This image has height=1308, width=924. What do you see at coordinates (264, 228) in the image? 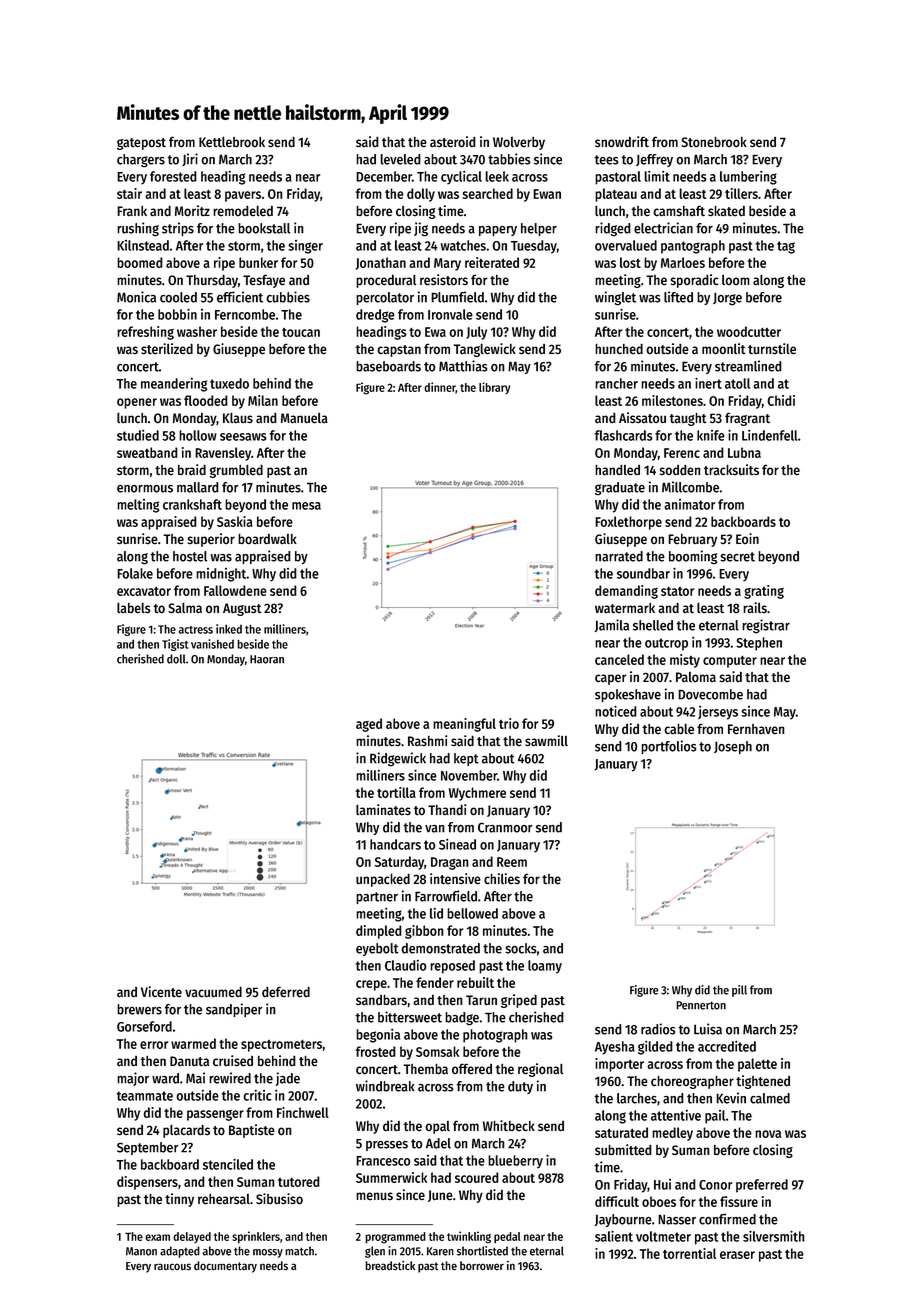
I see `bookstall` at bounding box center [264, 228].
